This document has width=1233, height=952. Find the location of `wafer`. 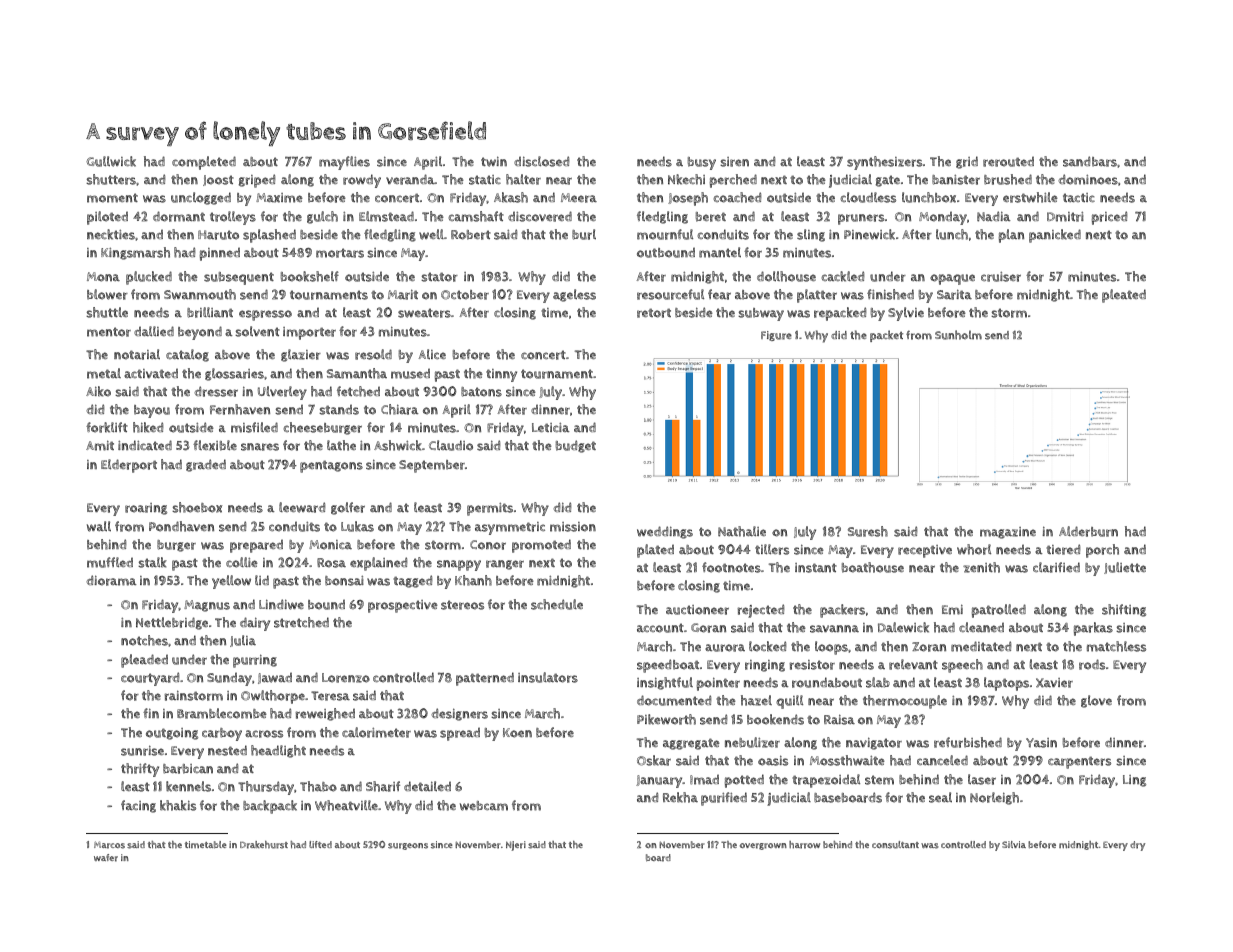

wafer is located at coordinates (106, 858).
